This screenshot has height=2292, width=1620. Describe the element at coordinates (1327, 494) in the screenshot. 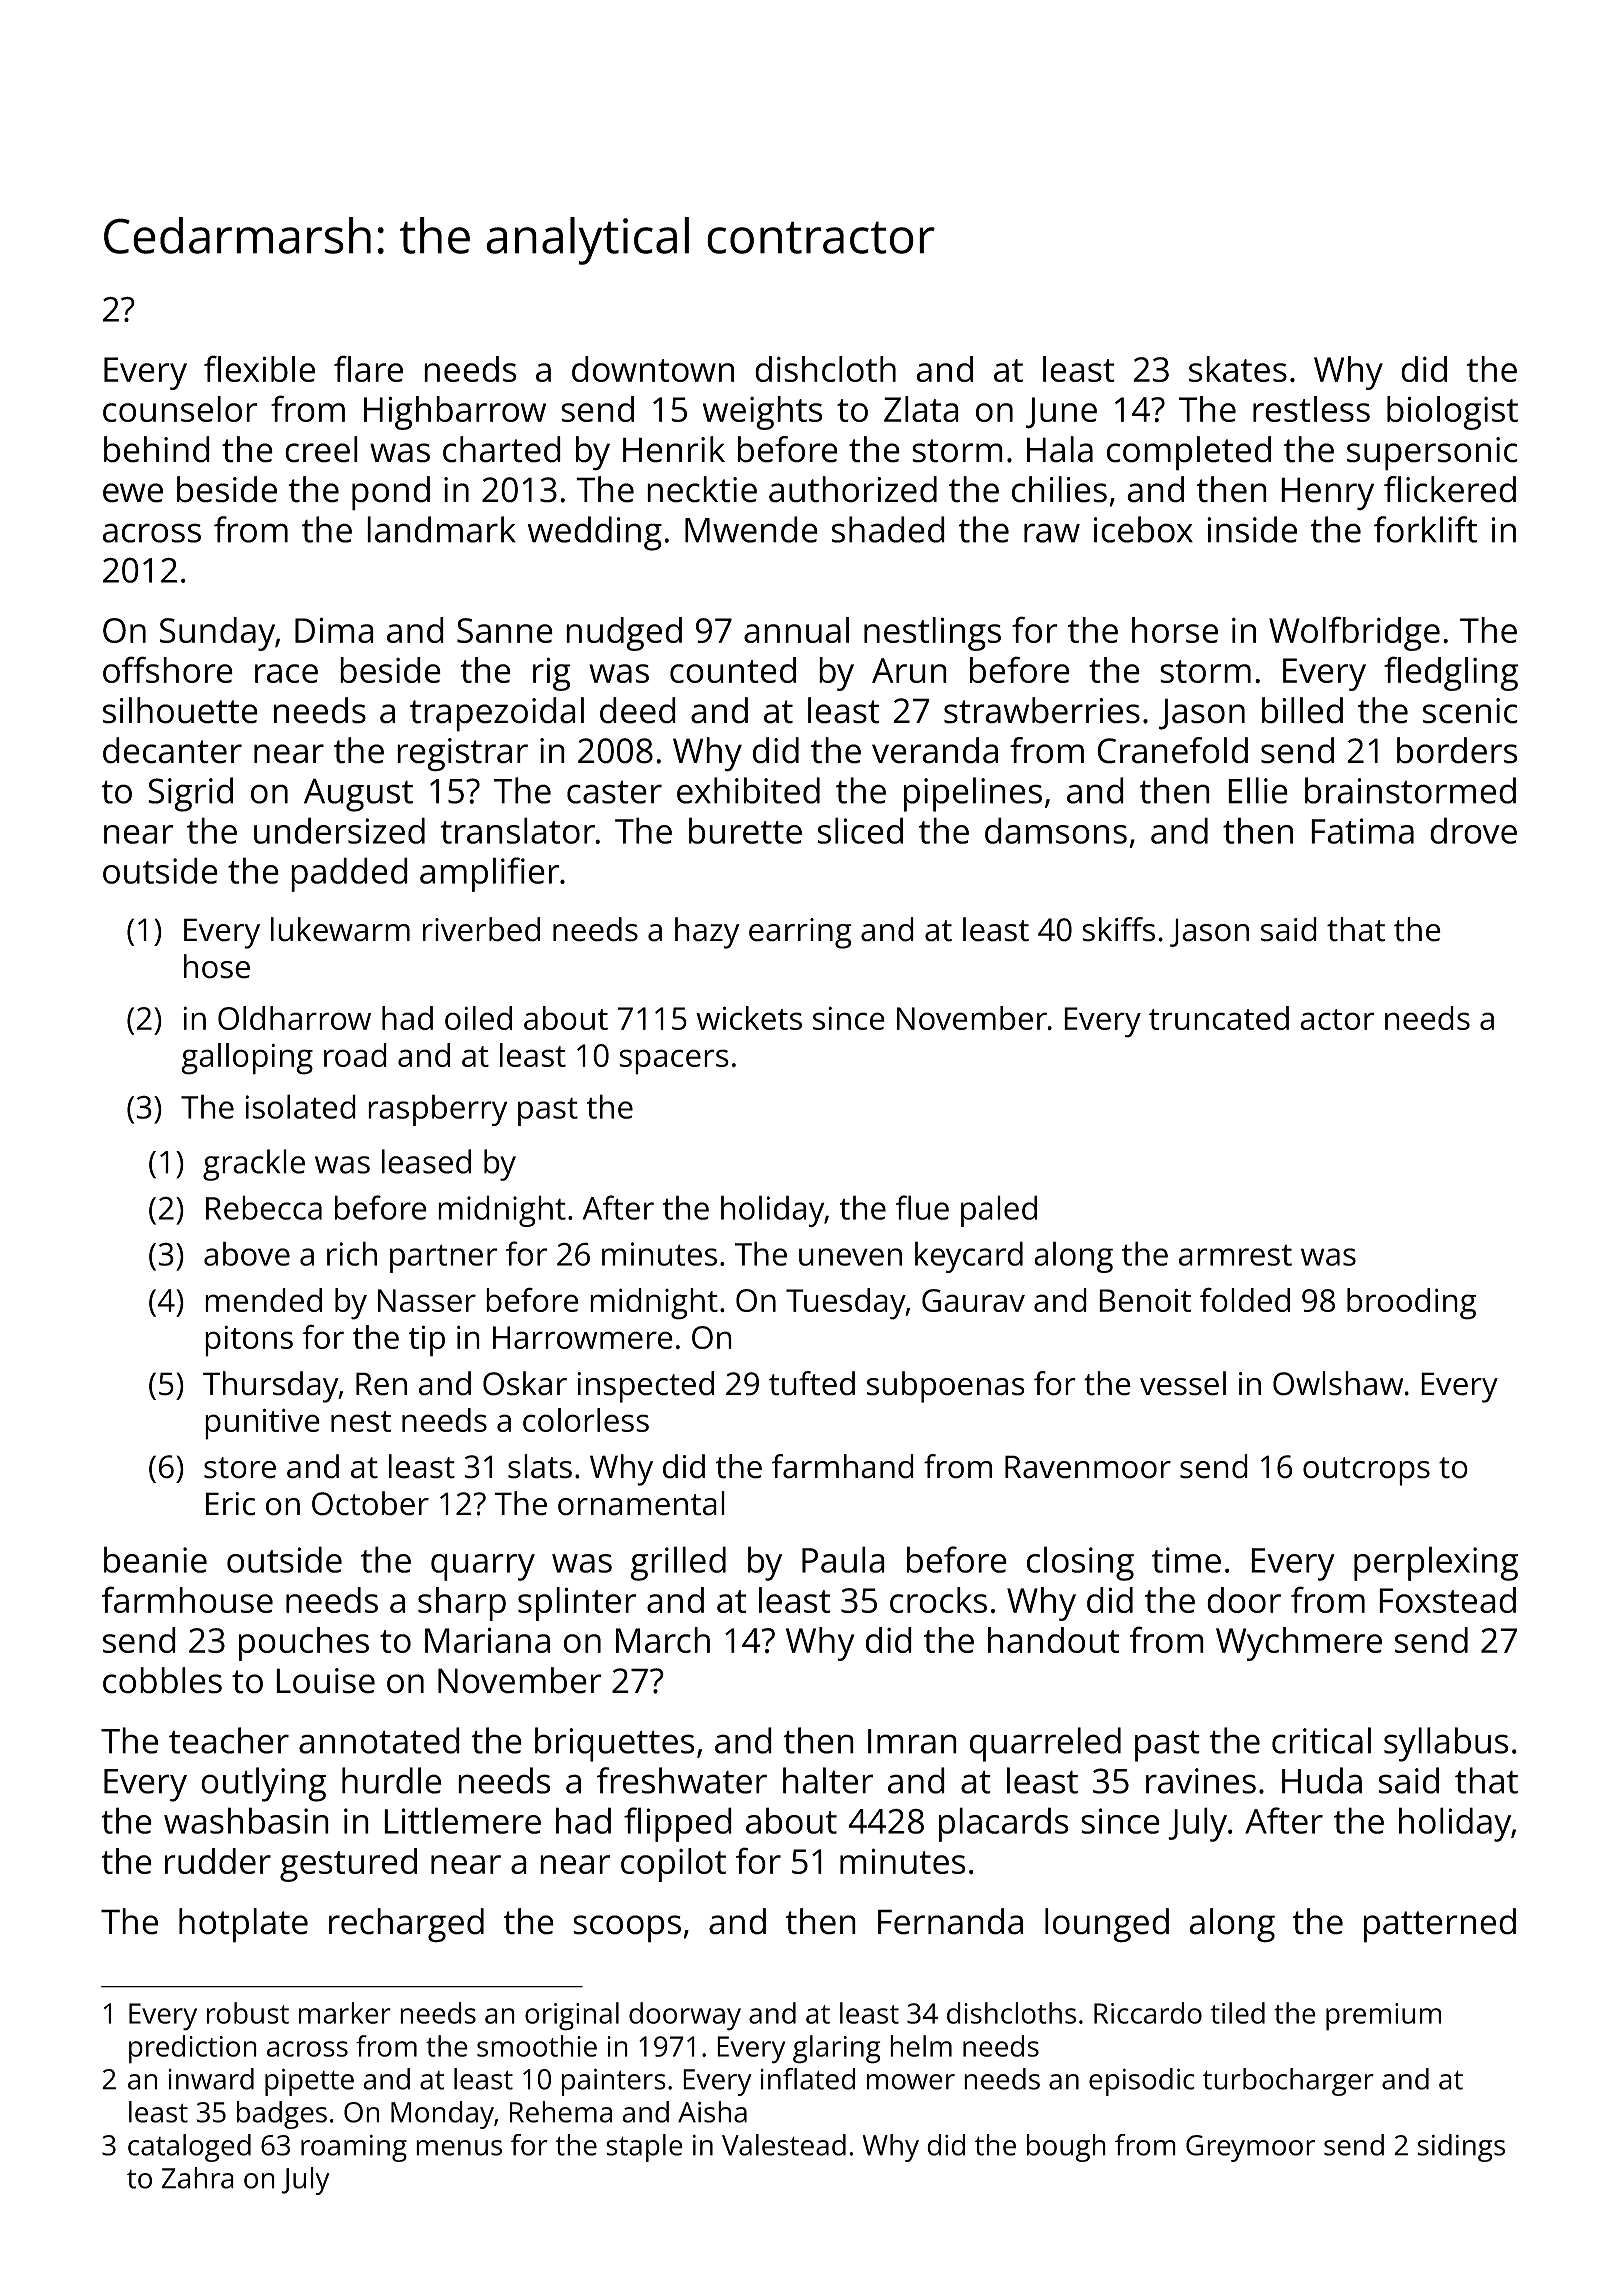

I see `Henry` at that location.
